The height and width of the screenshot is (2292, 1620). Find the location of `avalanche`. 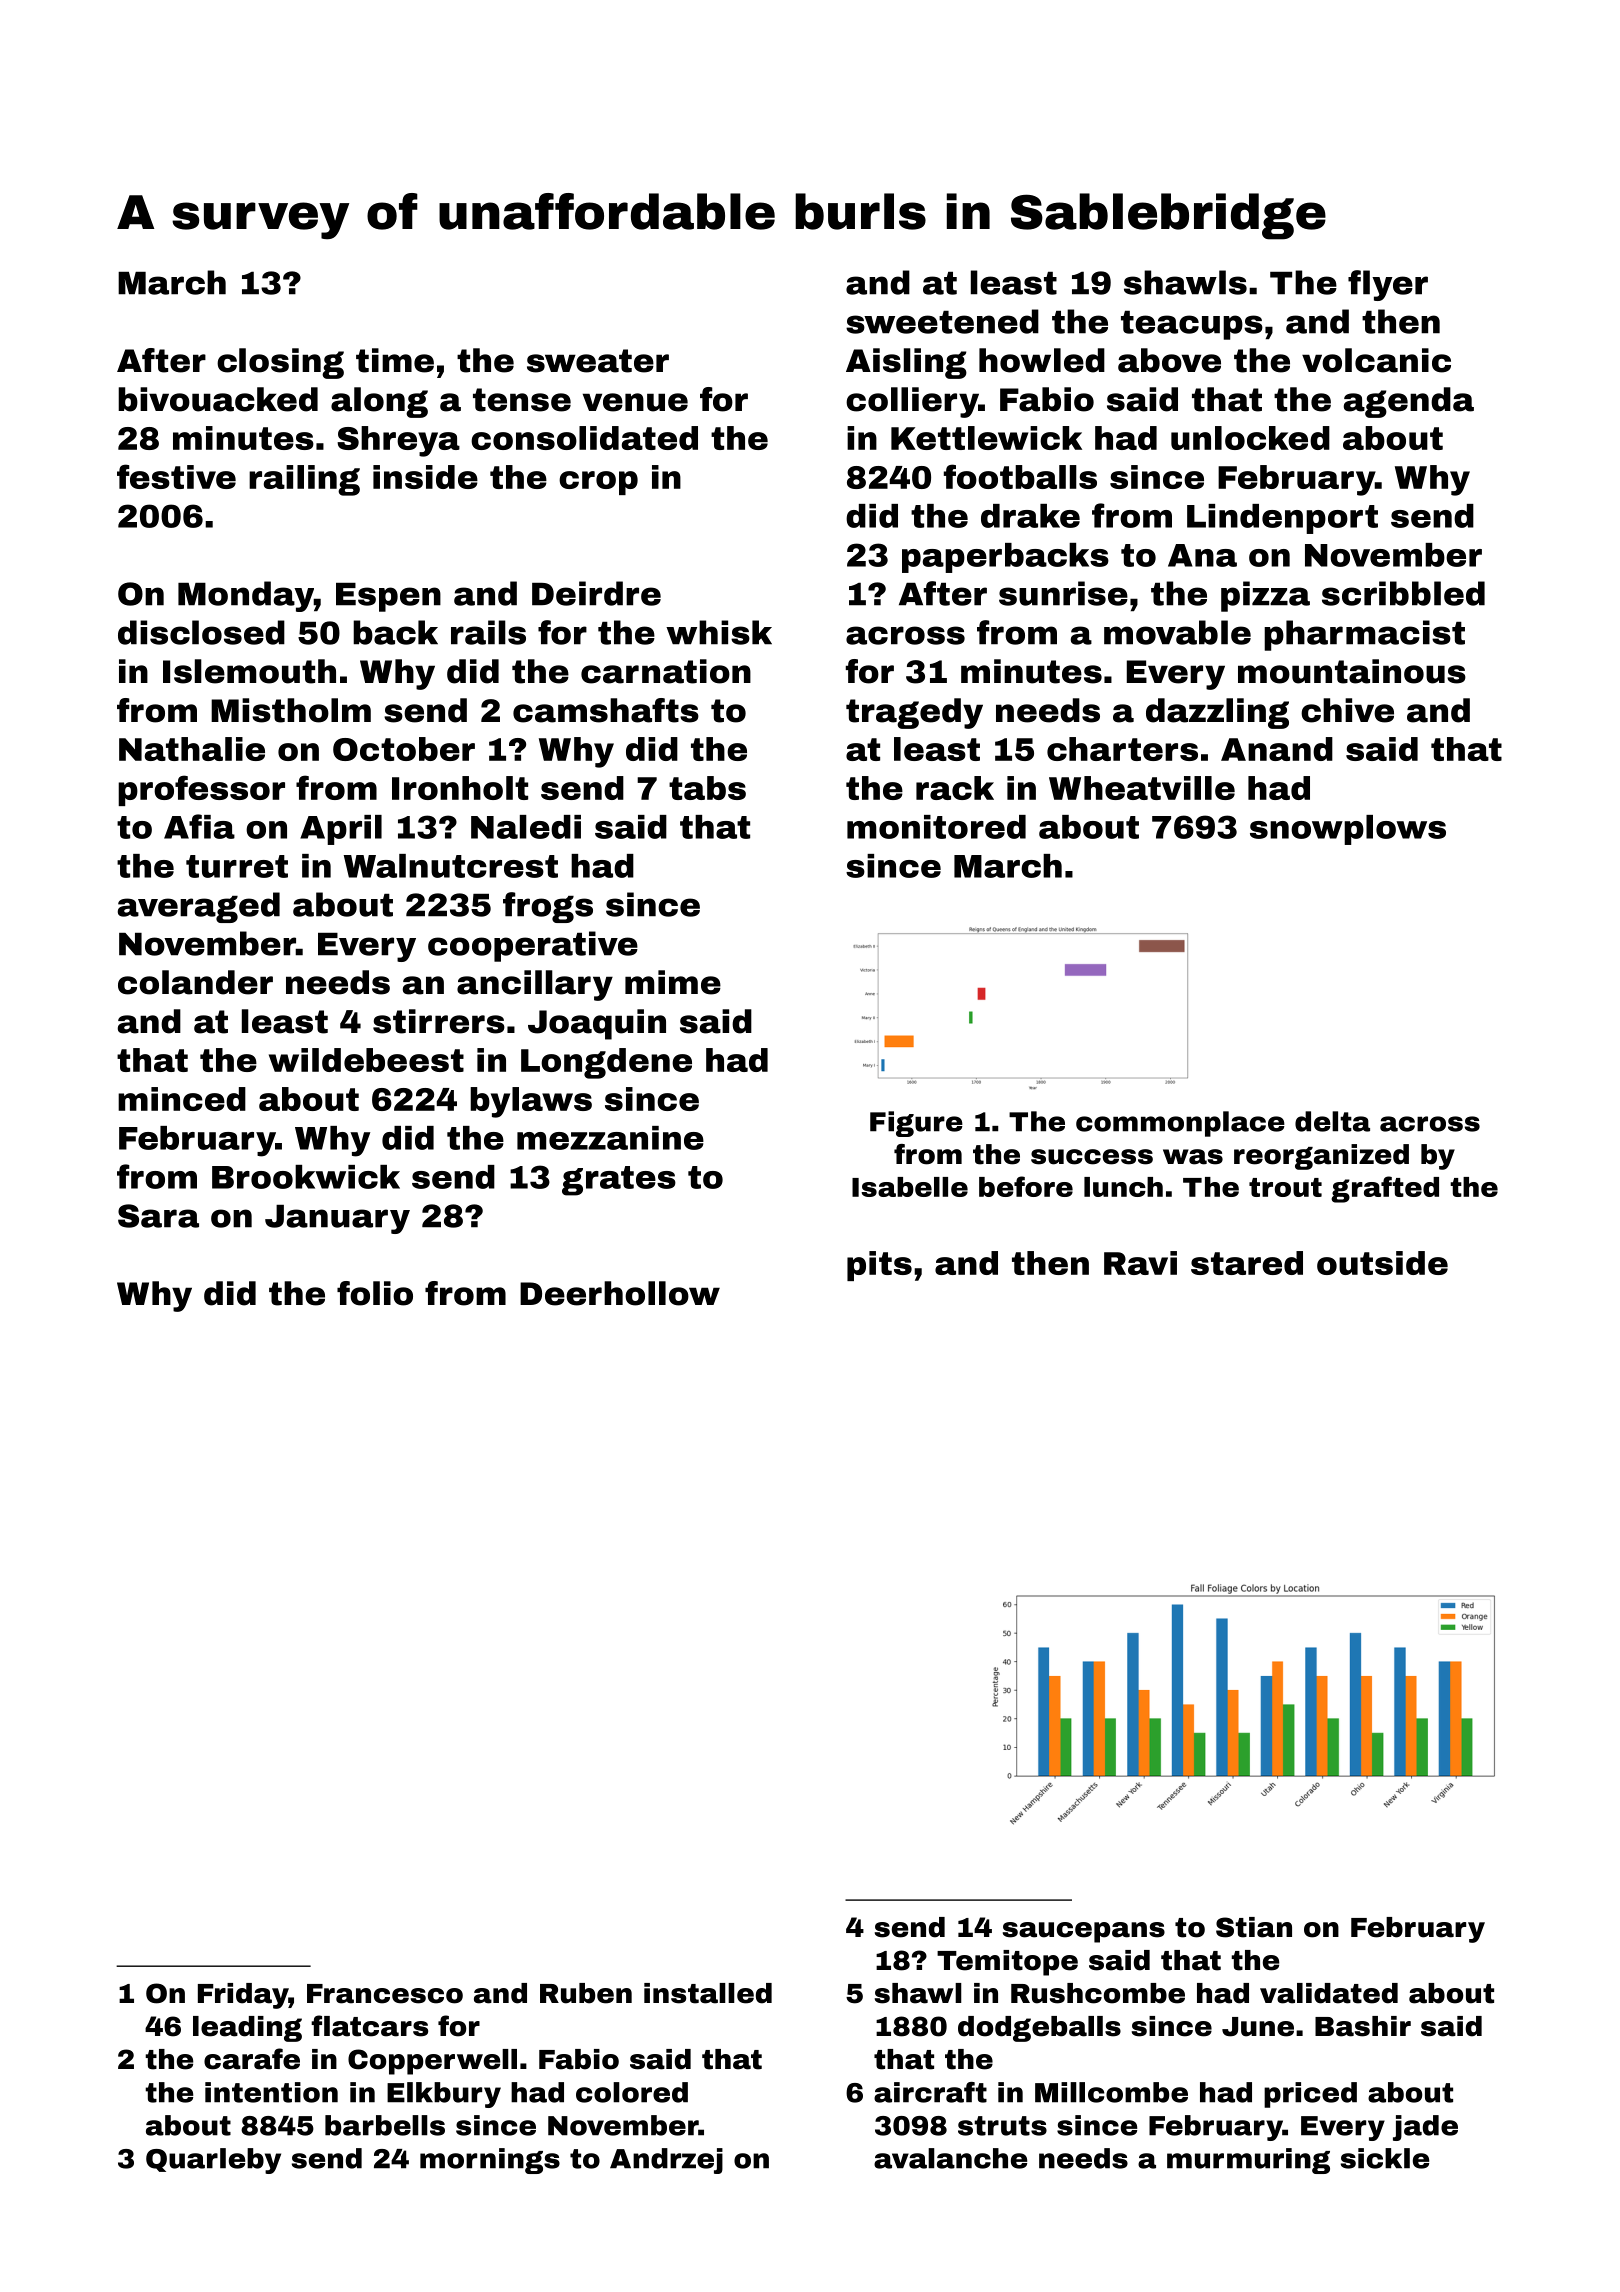

avalanche is located at coordinates (950, 2158).
